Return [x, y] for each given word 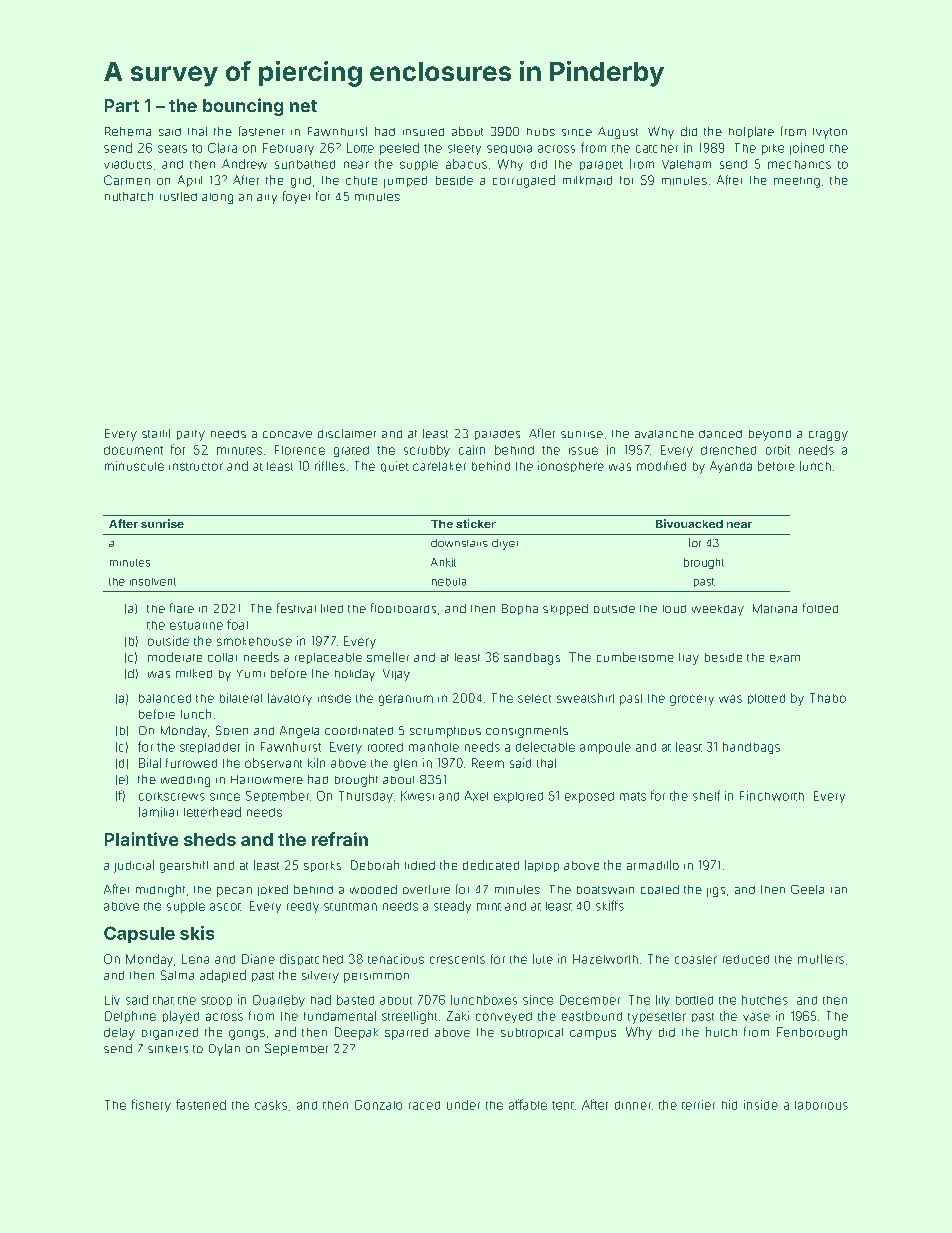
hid [729, 1105]
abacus [466, 164]
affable [528, 1104]
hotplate [751, 132]
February [288, 149]
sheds [210, 839]
